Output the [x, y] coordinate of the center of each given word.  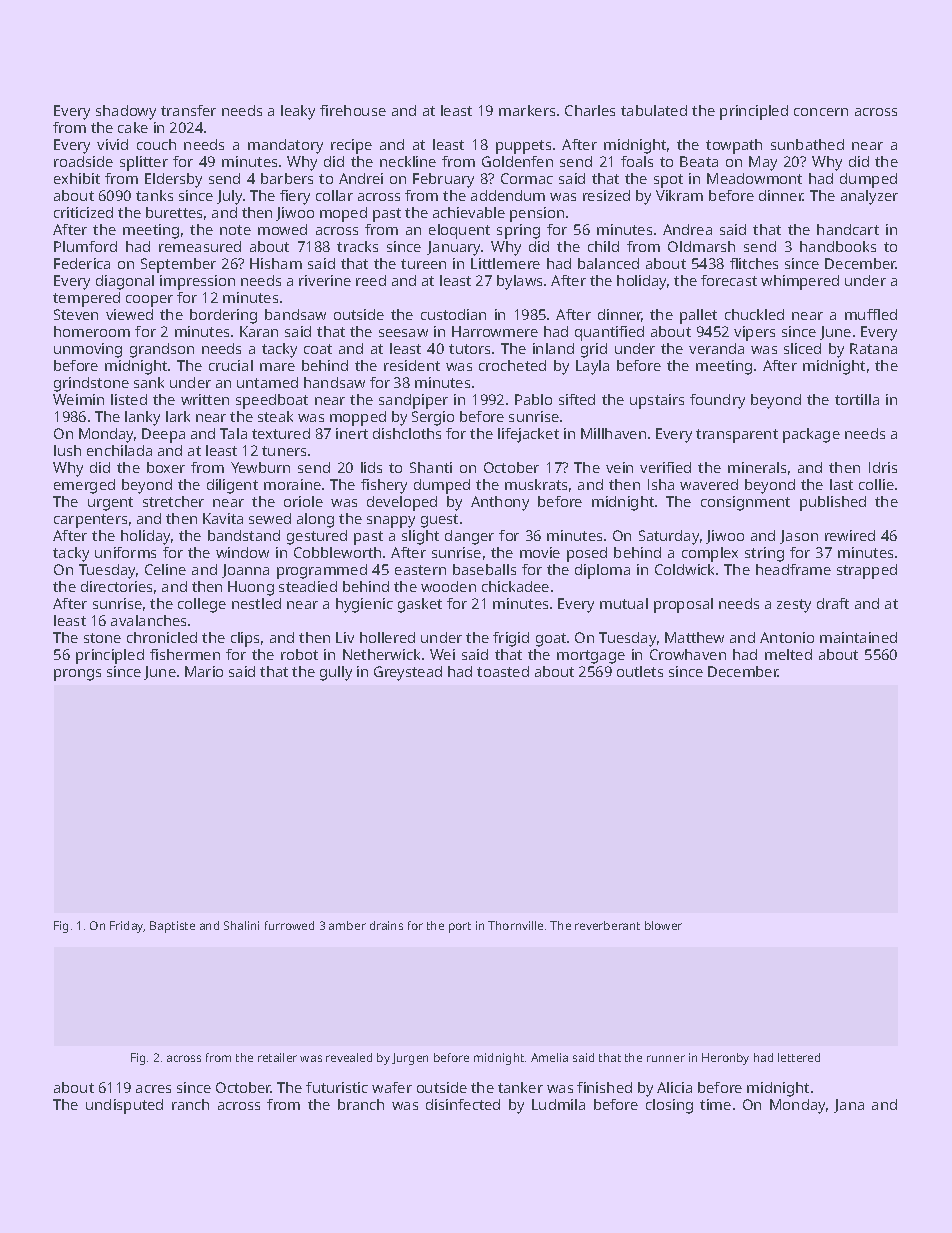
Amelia [549, 1057]
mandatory [285, 146]
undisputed [124, 1106]
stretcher [173, 501]
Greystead [408, 673]
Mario [204, 671]
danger [469, 537]
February [443, 180]
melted [788, 654]
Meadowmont [754, 178]
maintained [858, 637]
